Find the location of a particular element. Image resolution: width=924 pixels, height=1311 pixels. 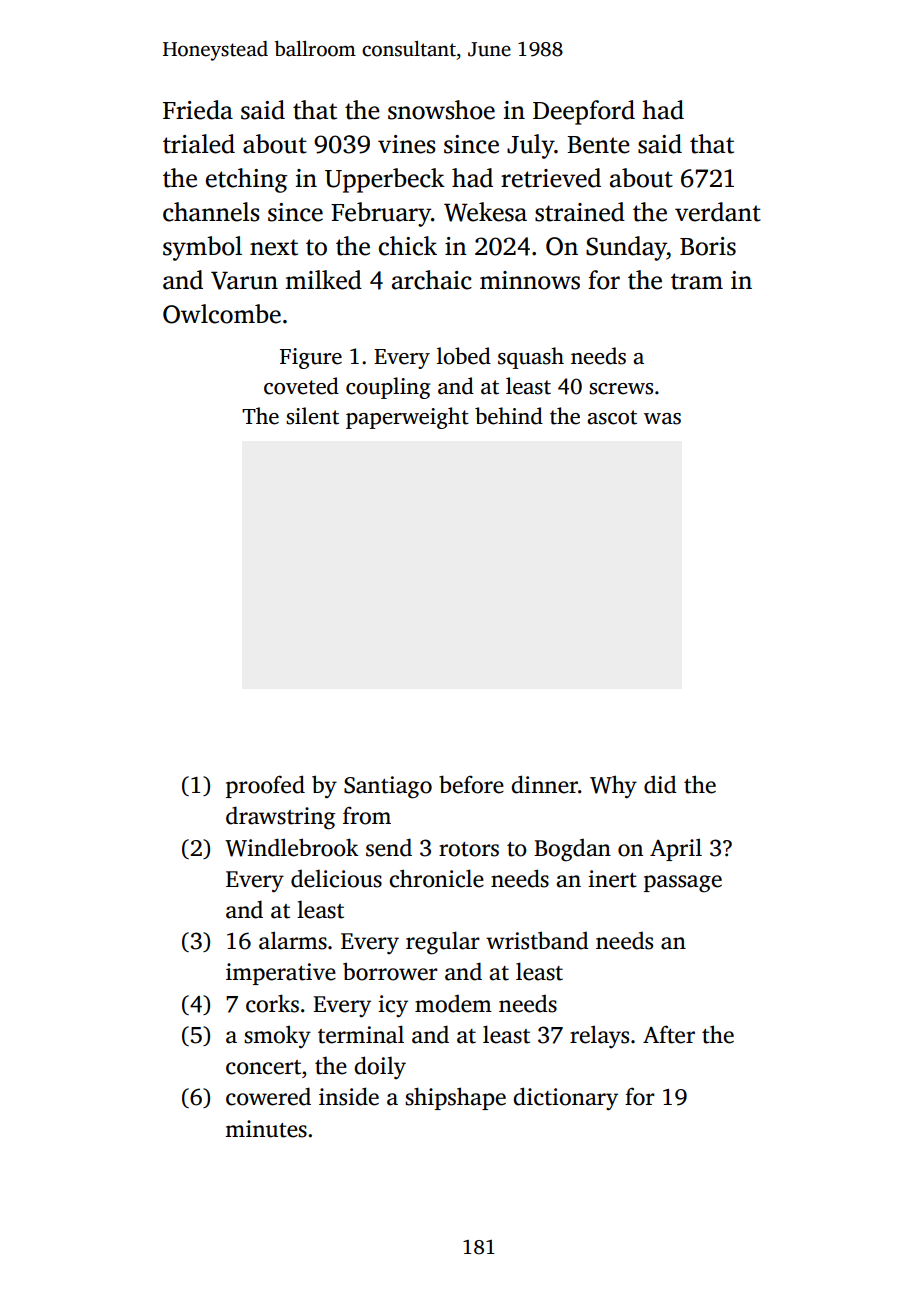

April is located at coordinates (676, 849).
